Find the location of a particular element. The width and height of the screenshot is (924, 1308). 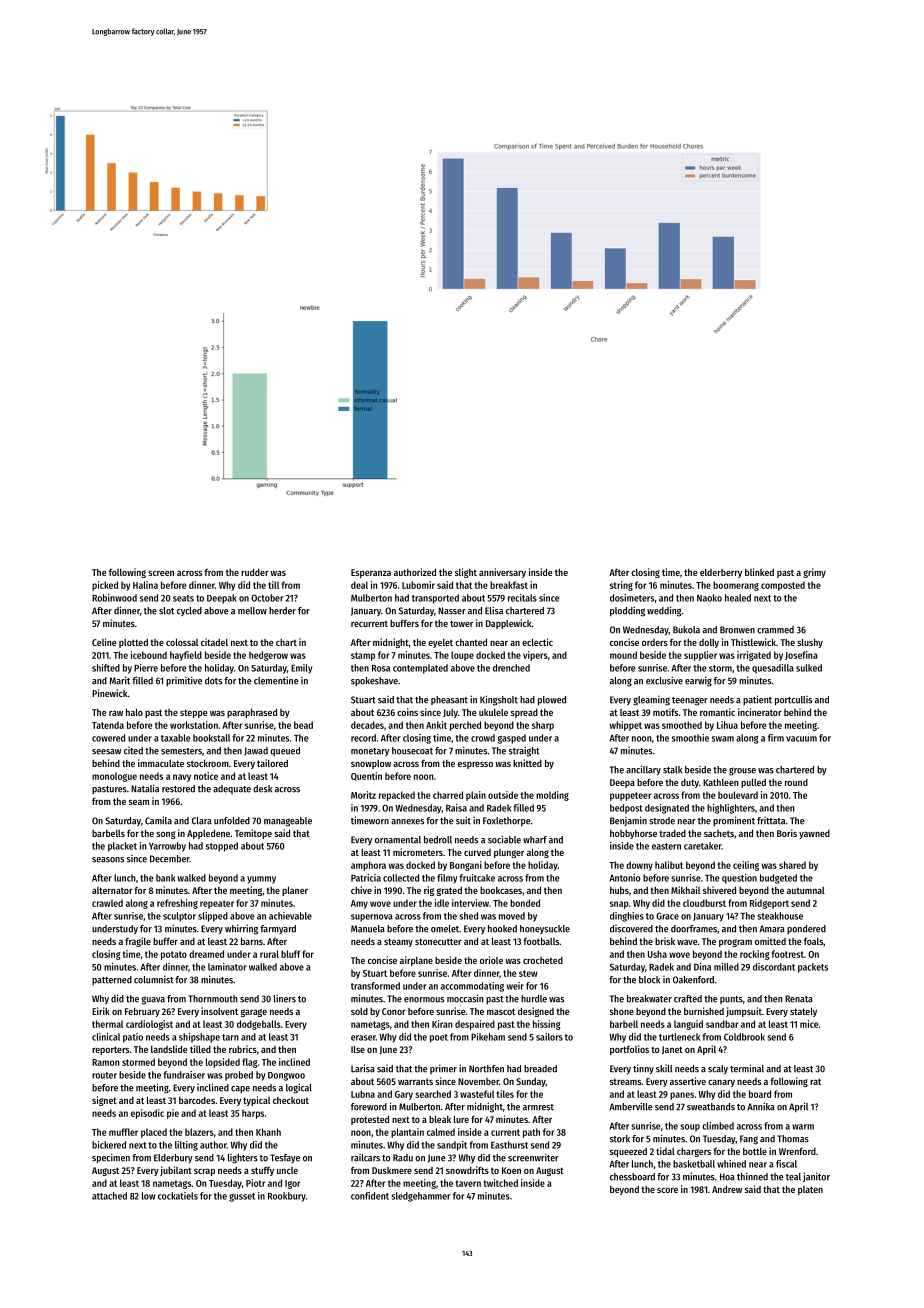

loupe is located at coordinates (462, 656).
